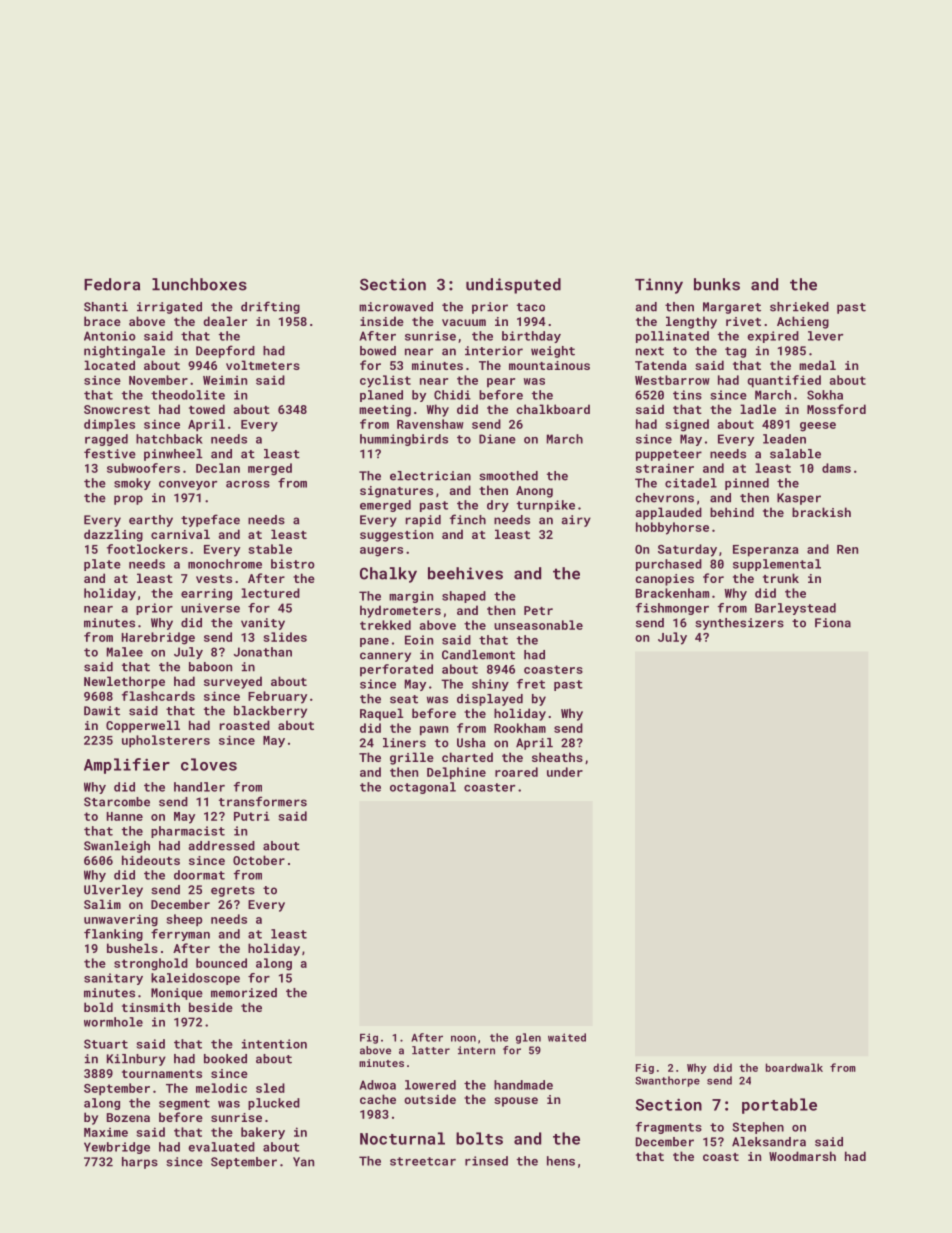 The width and height of the screenshot is (952, 1233). Describe the element at coordinates (494, 351) in the screenshot. I see `interior` at that location.
